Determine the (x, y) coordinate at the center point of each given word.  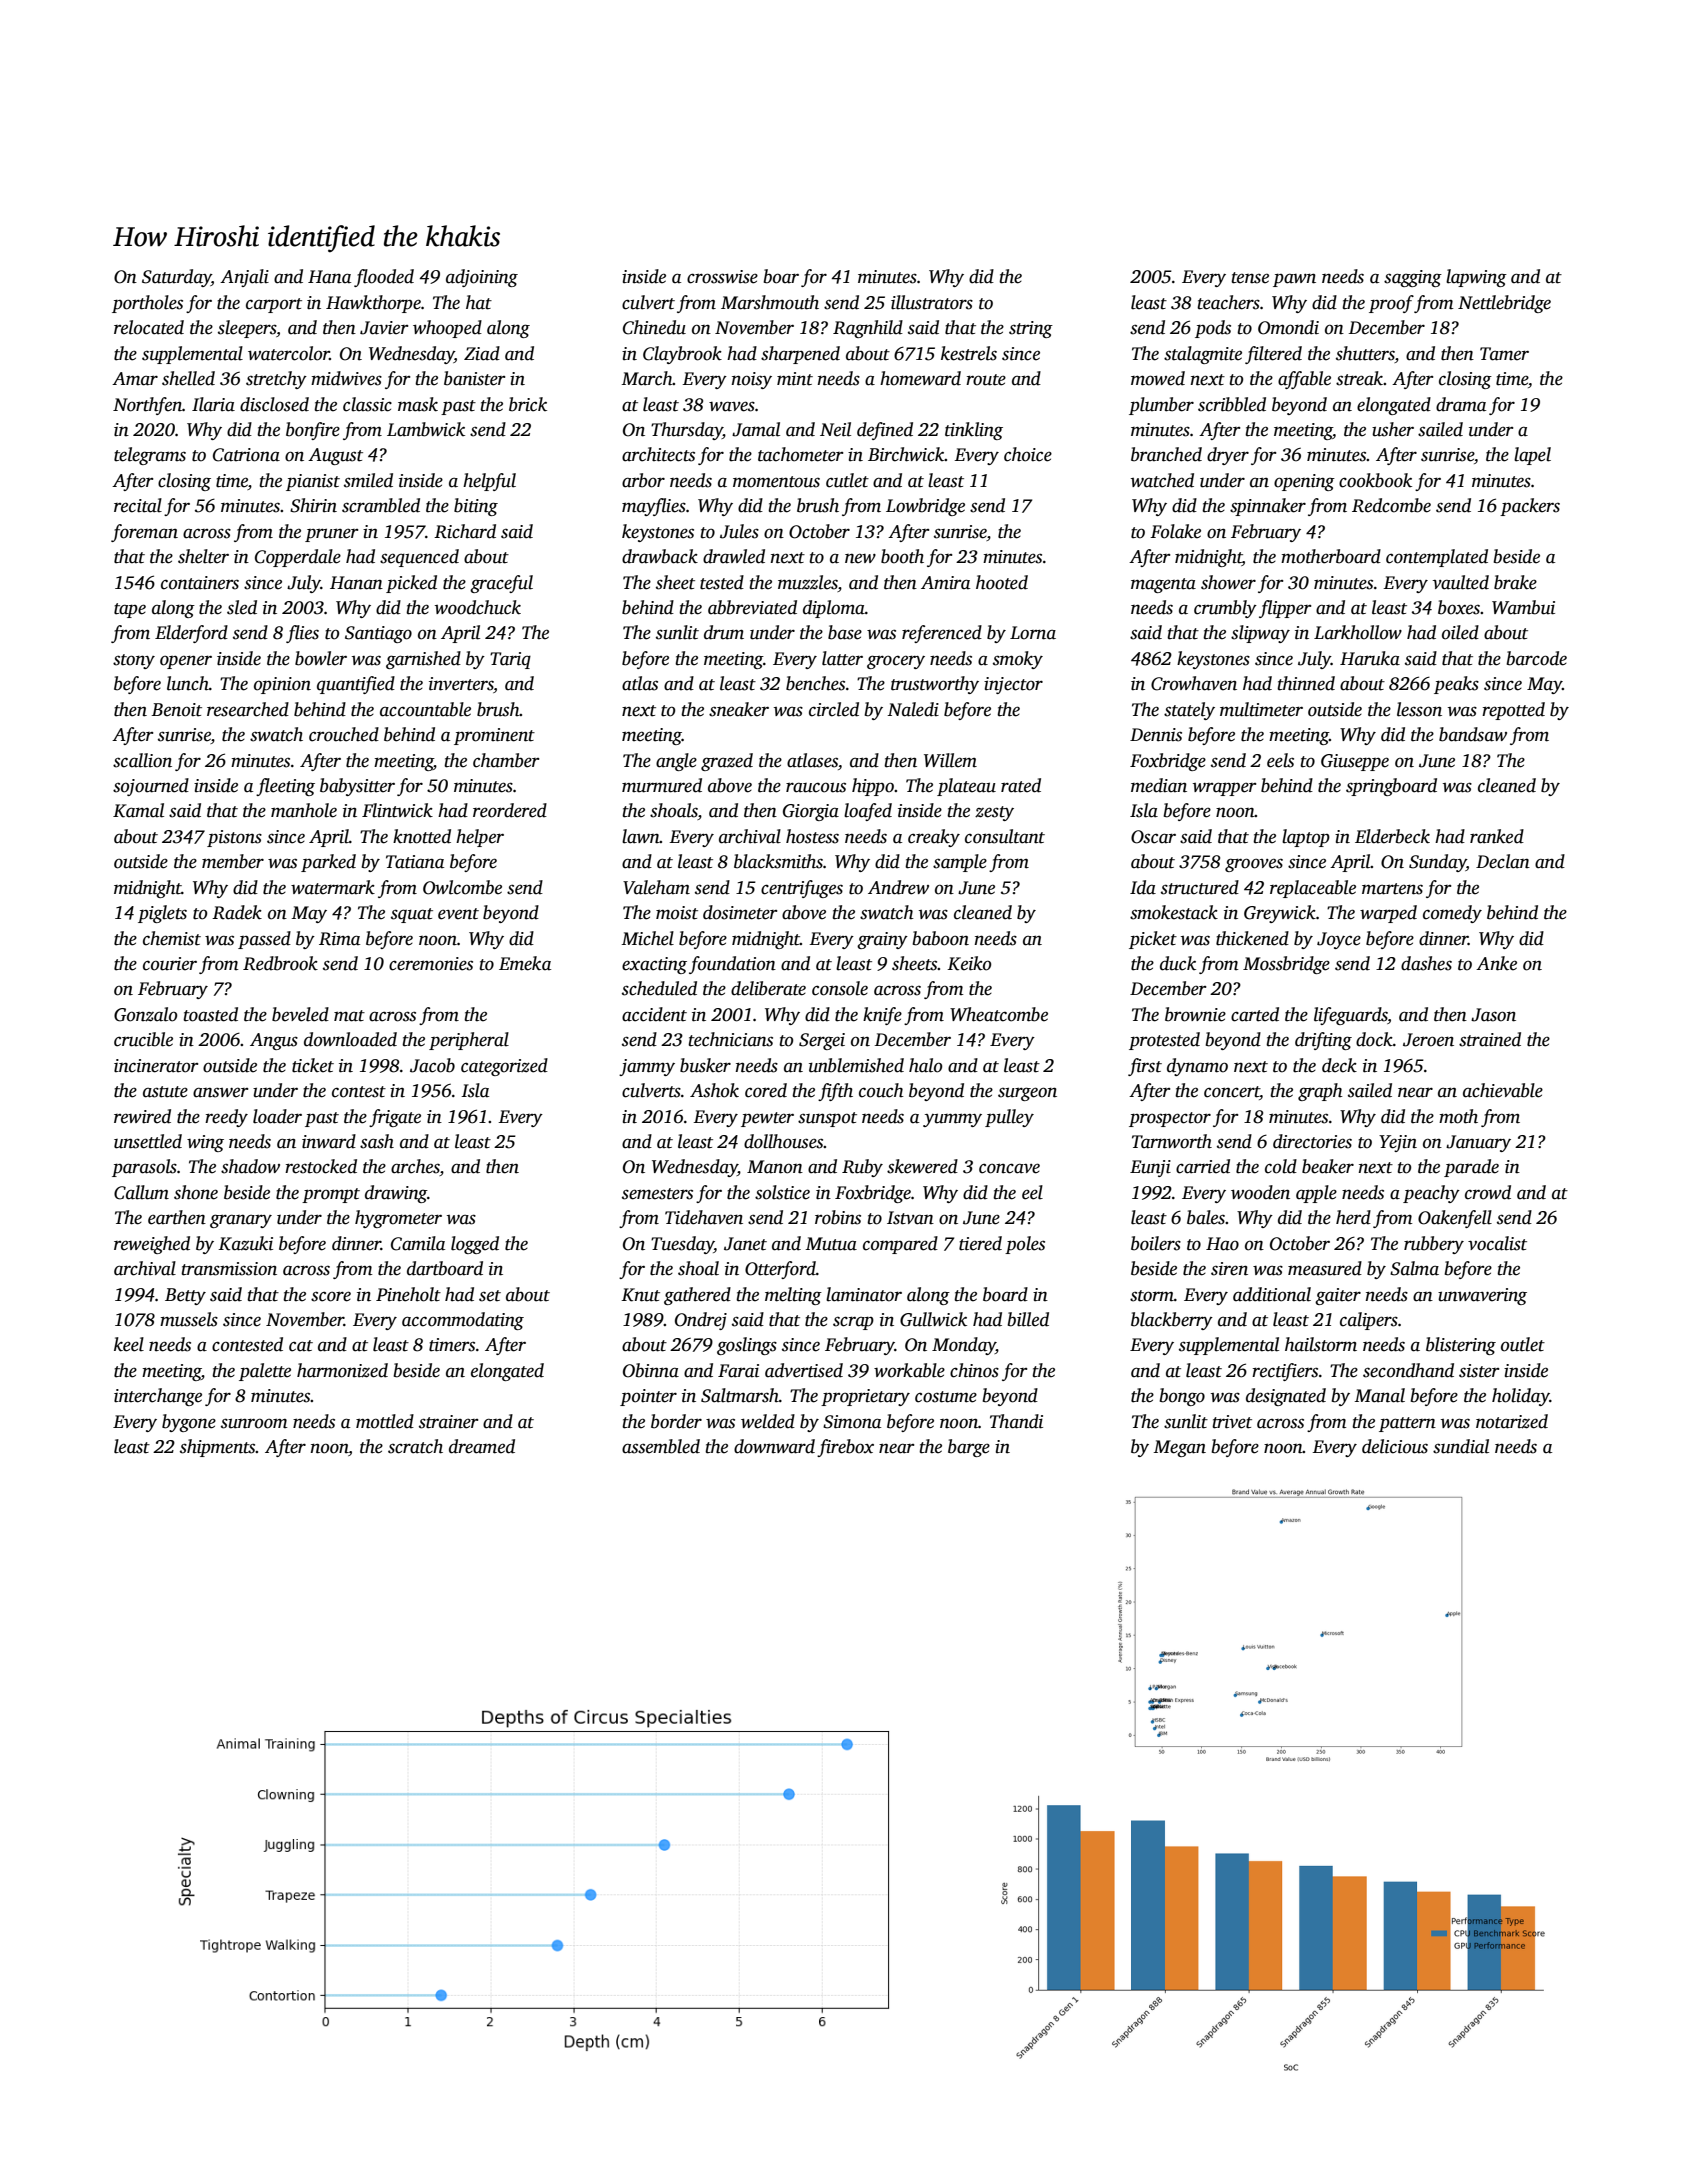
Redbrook (280, 963)
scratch (415, 1446)
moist (677, 913)
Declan (1503, 861)
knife (882, 1016)
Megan (1179, 1448)
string (1031, 329)
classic (367, 404)
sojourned (151, 787)
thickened (1252, 938)
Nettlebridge (1504, 304)
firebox (845, 1448)
